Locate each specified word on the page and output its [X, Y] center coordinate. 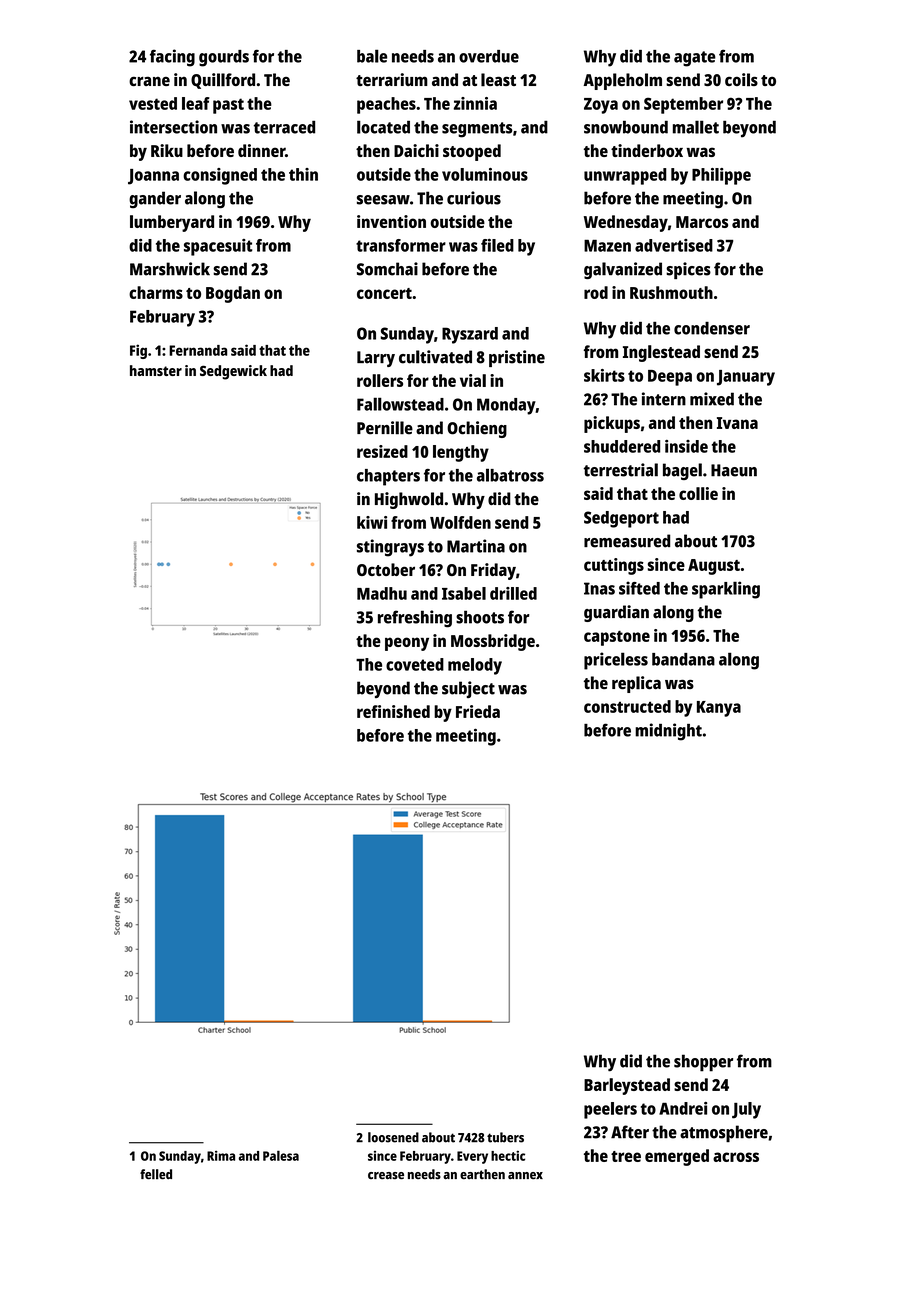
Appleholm [622, 81]
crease [386, 1176]
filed [497, 245]
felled [156, 1174]
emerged [677, 1157]
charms [156, 292]
